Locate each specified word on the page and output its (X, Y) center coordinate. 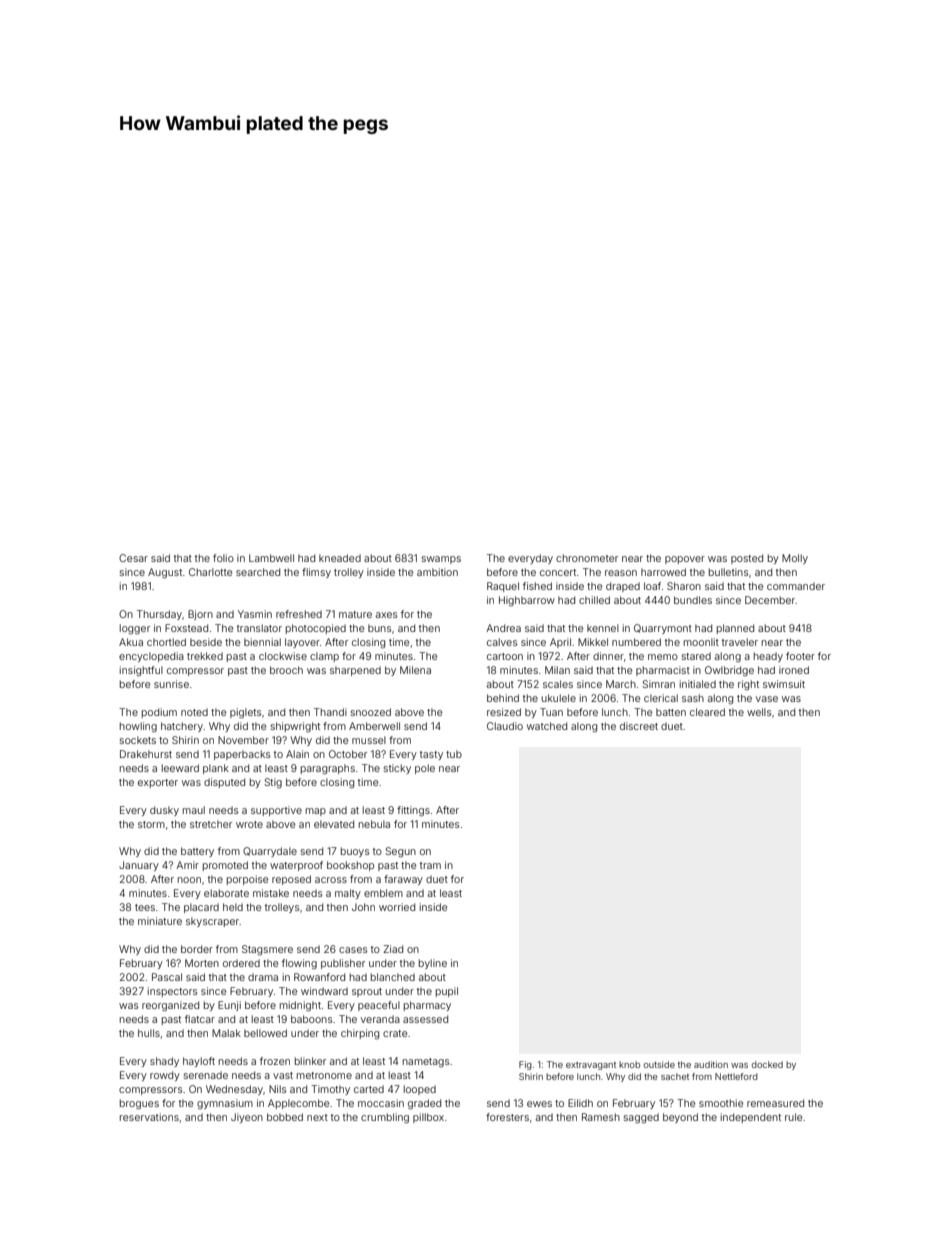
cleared (707, 712)
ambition (437, 572)
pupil (447, 992)
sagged (641, 1118)
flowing (299, 964)
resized (504, 712)
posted (747, 559)
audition (711, 1064)
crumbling (385, 1118)
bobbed (285, 1117)
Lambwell (271, 558)
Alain (297, 754)
